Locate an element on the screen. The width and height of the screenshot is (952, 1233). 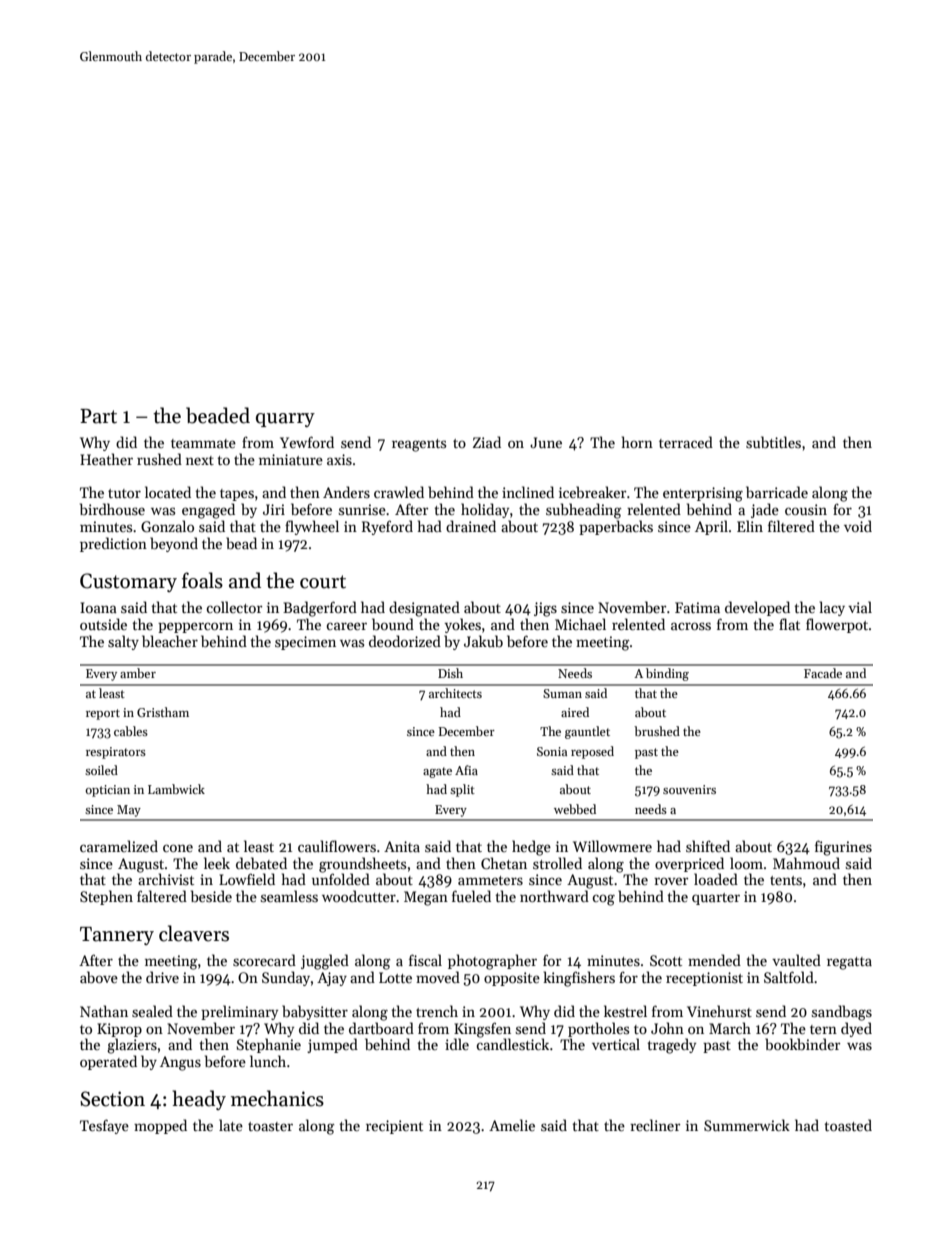
Summerwick is located at coordinates (747, 1125).
